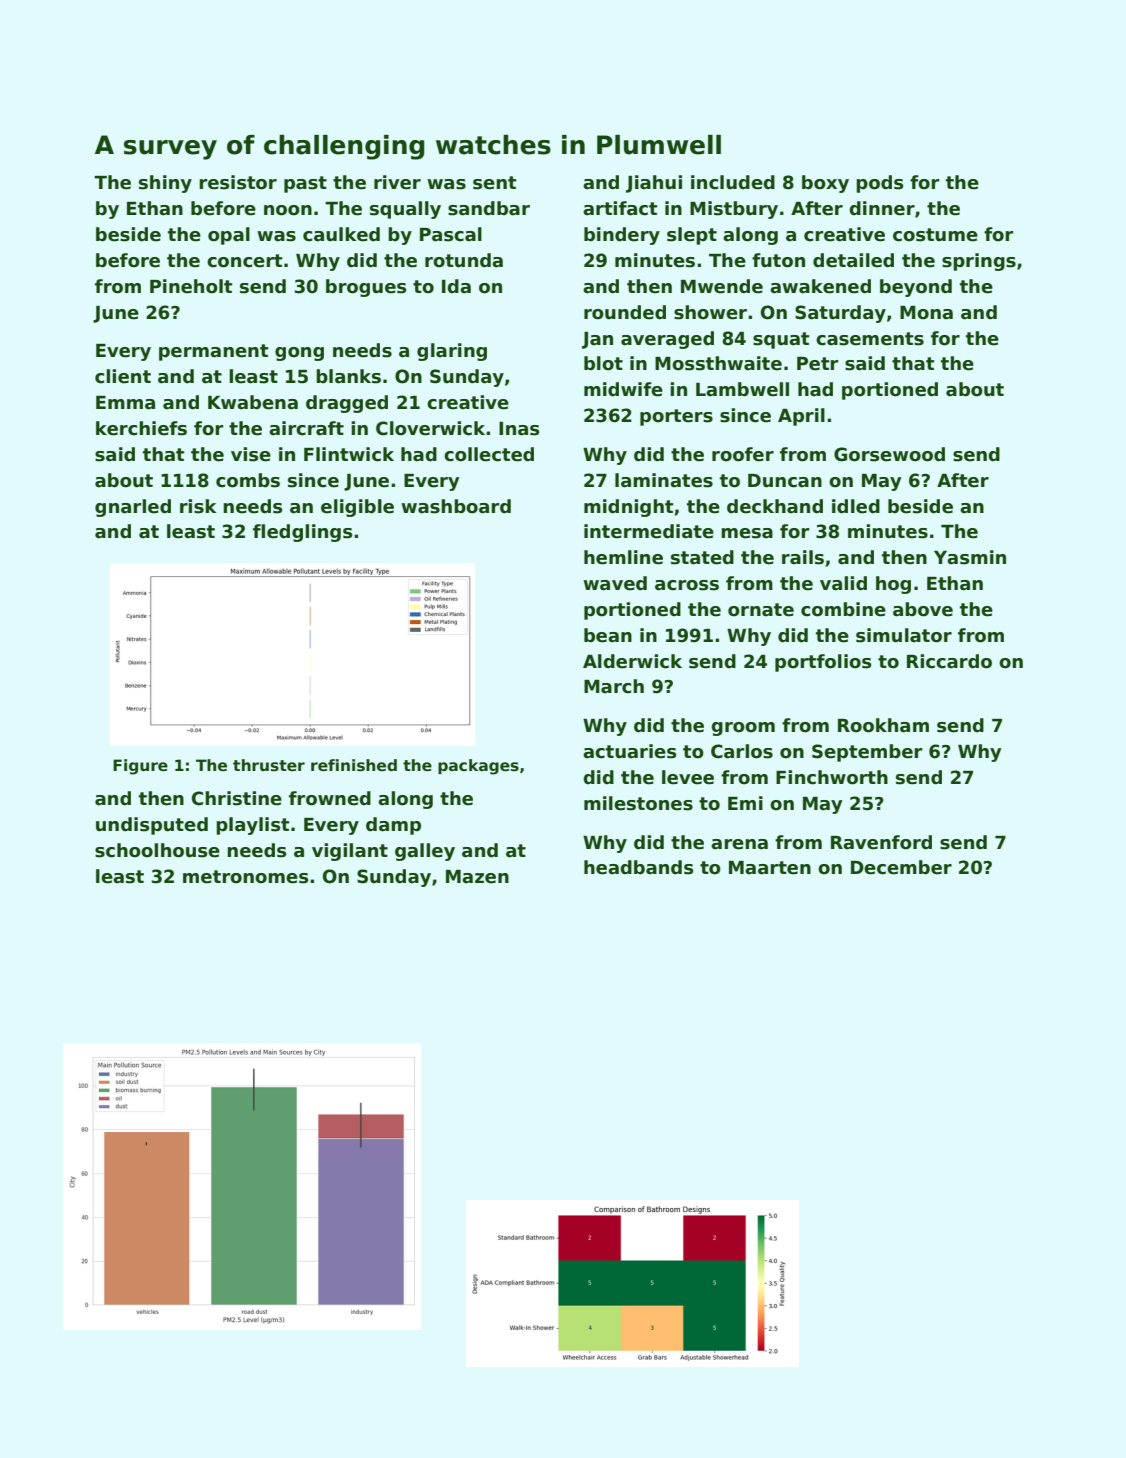 The width and height of the document is (1126, 1458). What do you see at coordinates (214, 352) in the document?
I see `permanent` at bounding box center [214, 352].
